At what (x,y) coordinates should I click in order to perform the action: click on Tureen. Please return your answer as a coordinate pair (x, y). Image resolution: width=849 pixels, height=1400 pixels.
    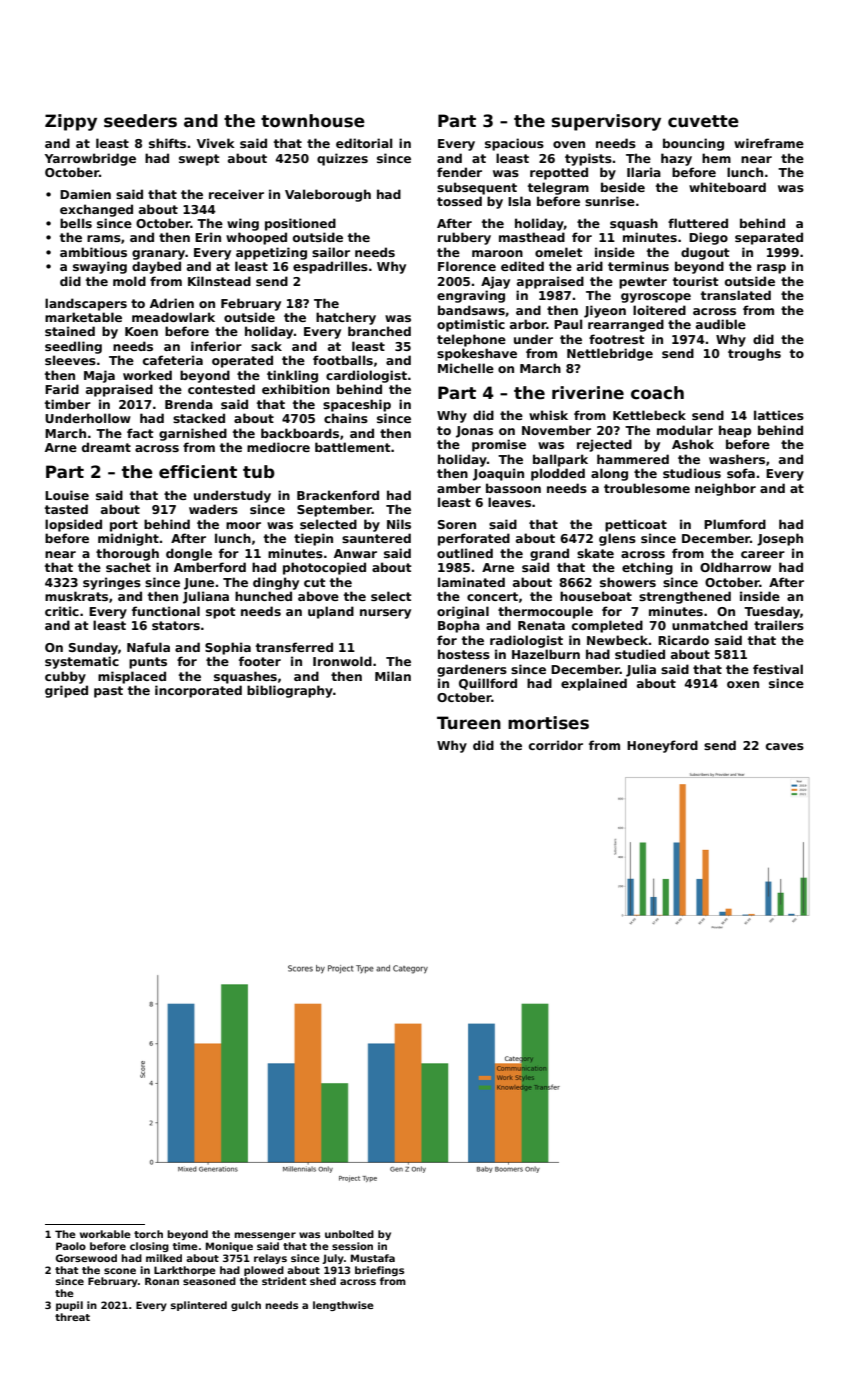
    Looking at the image, I should click on (469, 723).
